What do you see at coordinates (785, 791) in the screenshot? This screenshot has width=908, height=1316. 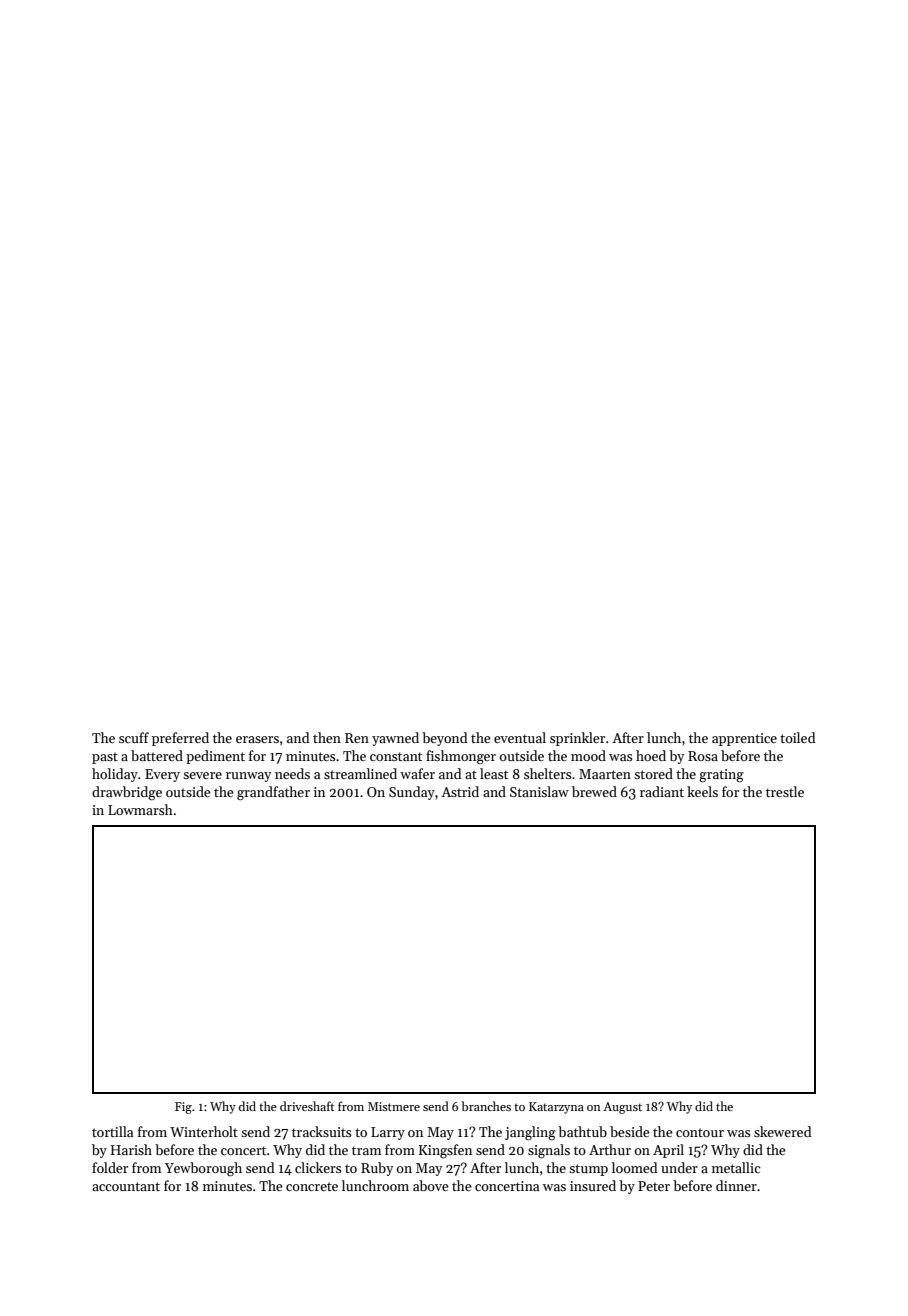 I see `trestle` at bounding box center [785, 791].
